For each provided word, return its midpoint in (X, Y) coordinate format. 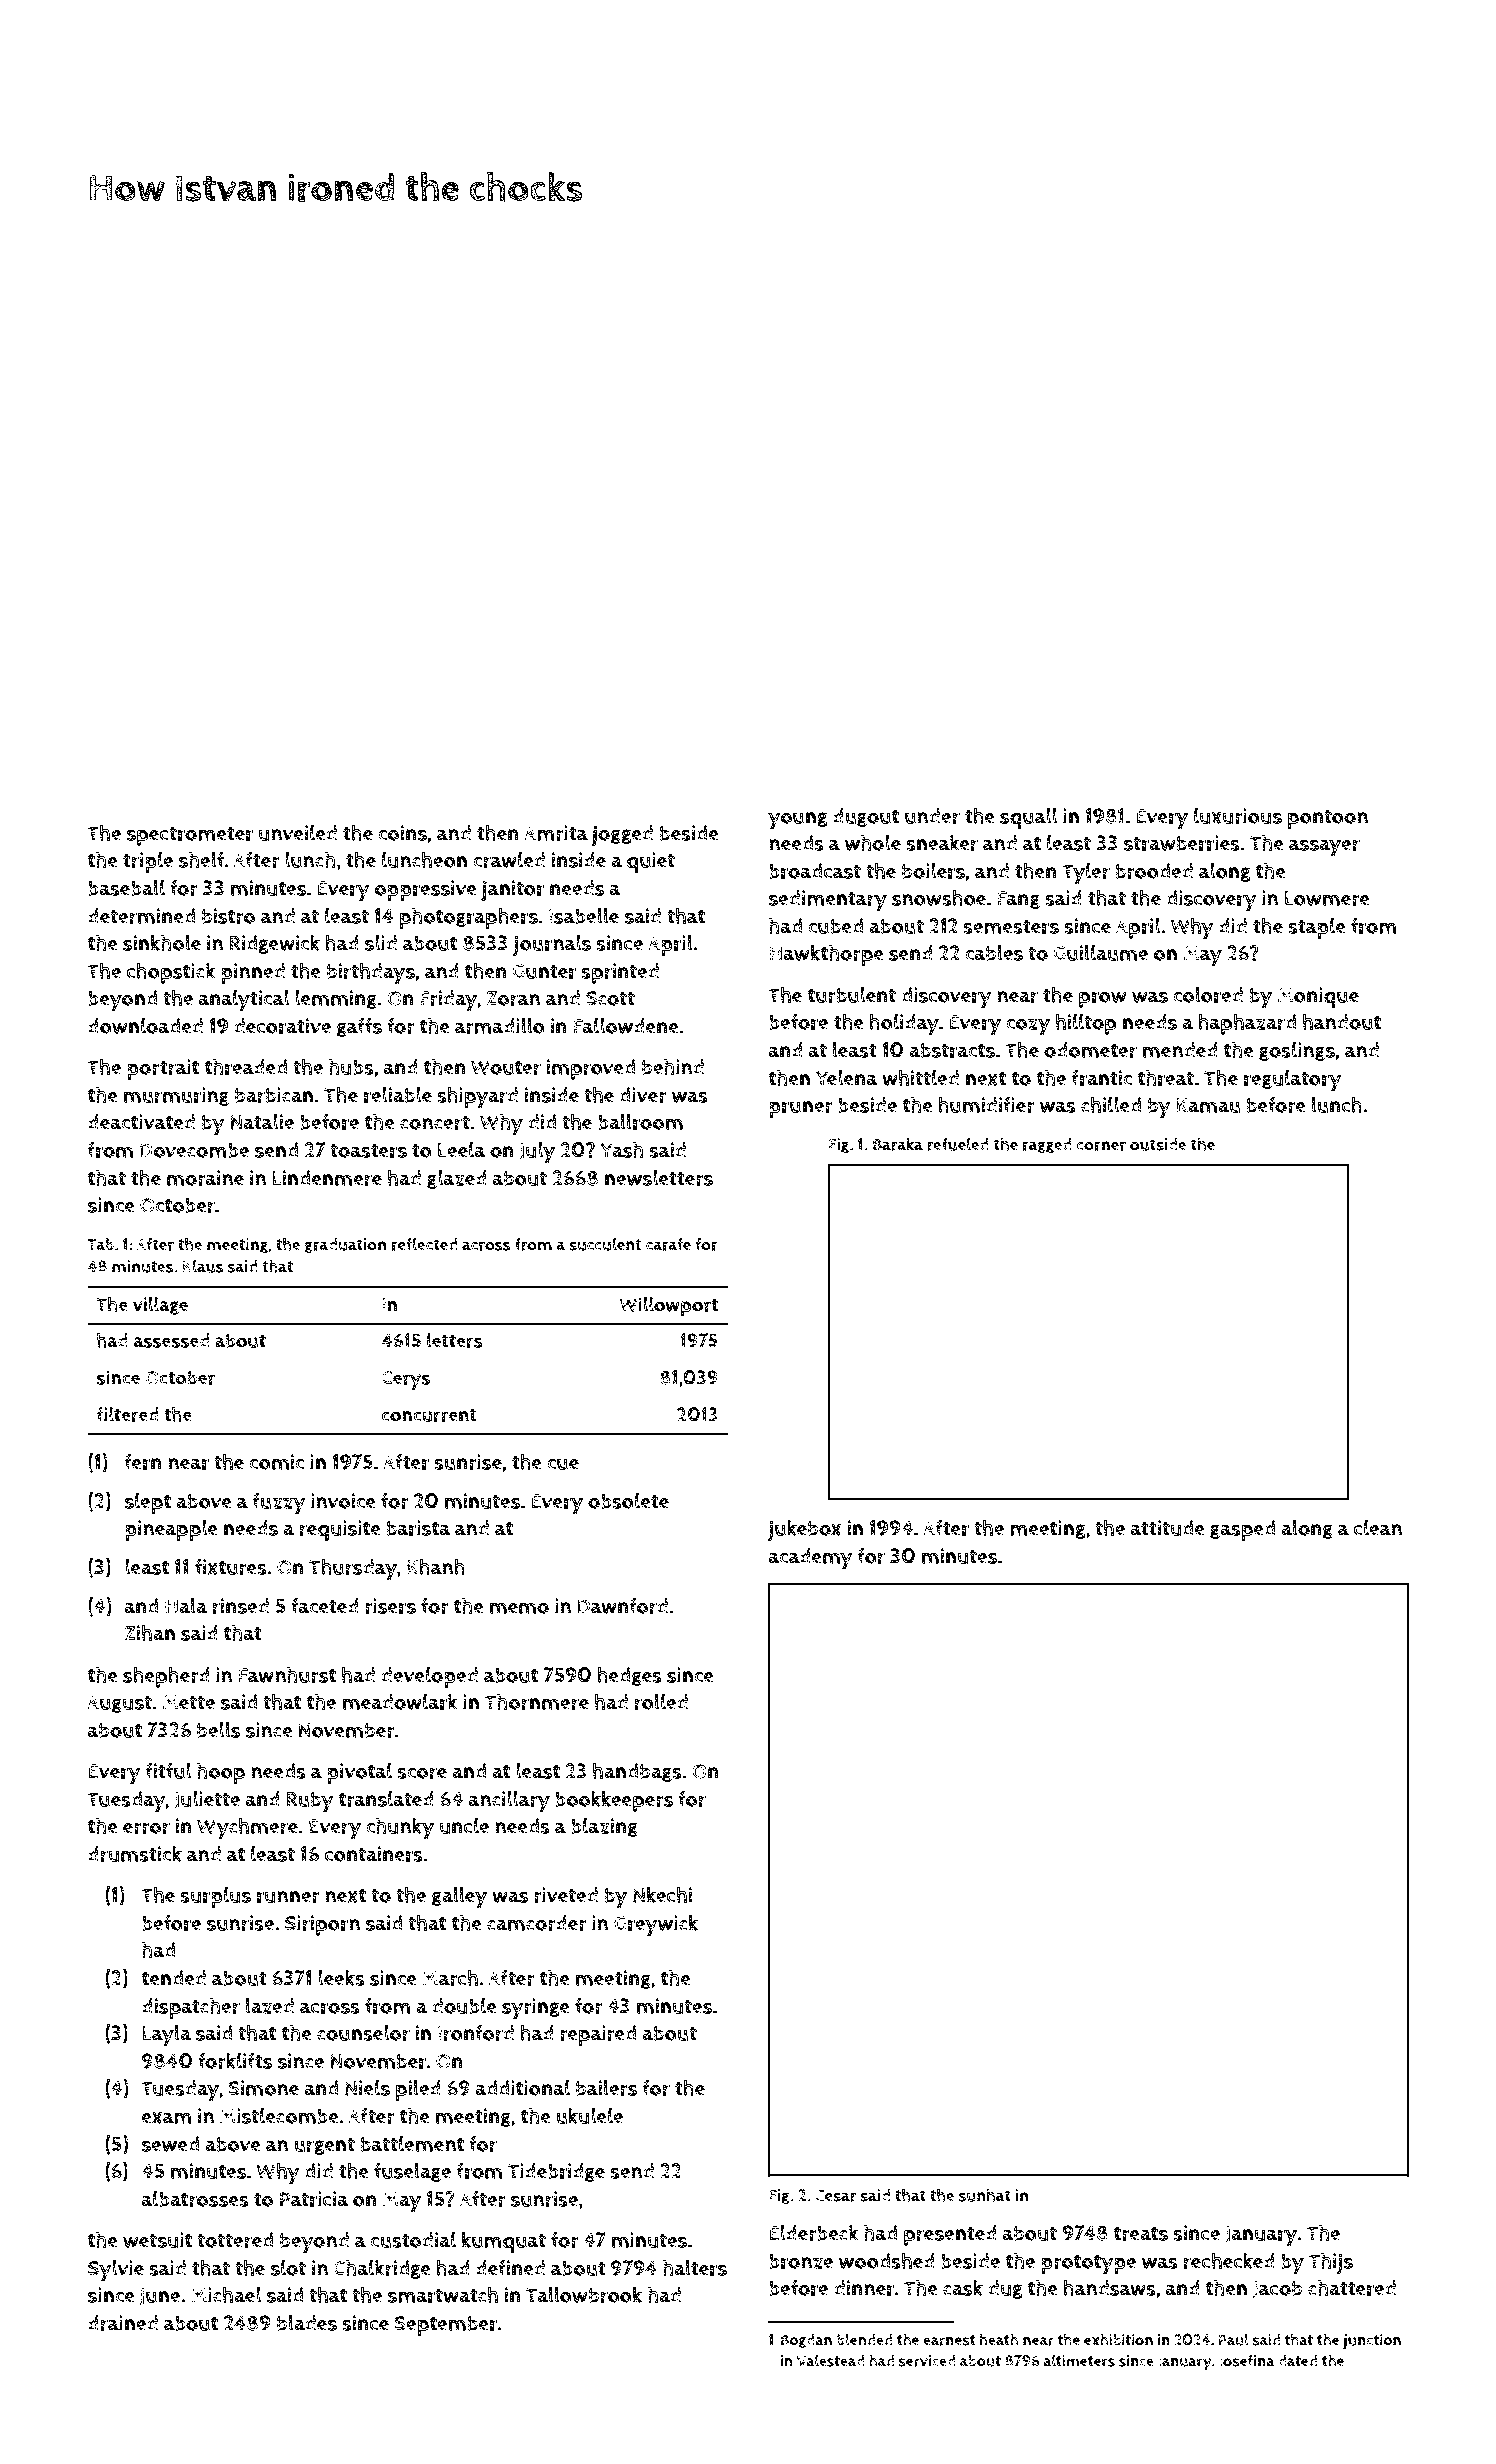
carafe (668, 1244)
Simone (263, 2088)
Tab (100, 1244)
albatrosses (195, 2198)
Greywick (656, 1925)
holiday (904, 1024)
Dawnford (623, 1606)
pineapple (171, 1530)
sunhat (985, 2195)
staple (1317, 928)
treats (1141, 2234)
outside (1158, 1144)
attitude (1168, 1528)
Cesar (835, 2196)
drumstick (135, 1853)
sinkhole (162, 942)
